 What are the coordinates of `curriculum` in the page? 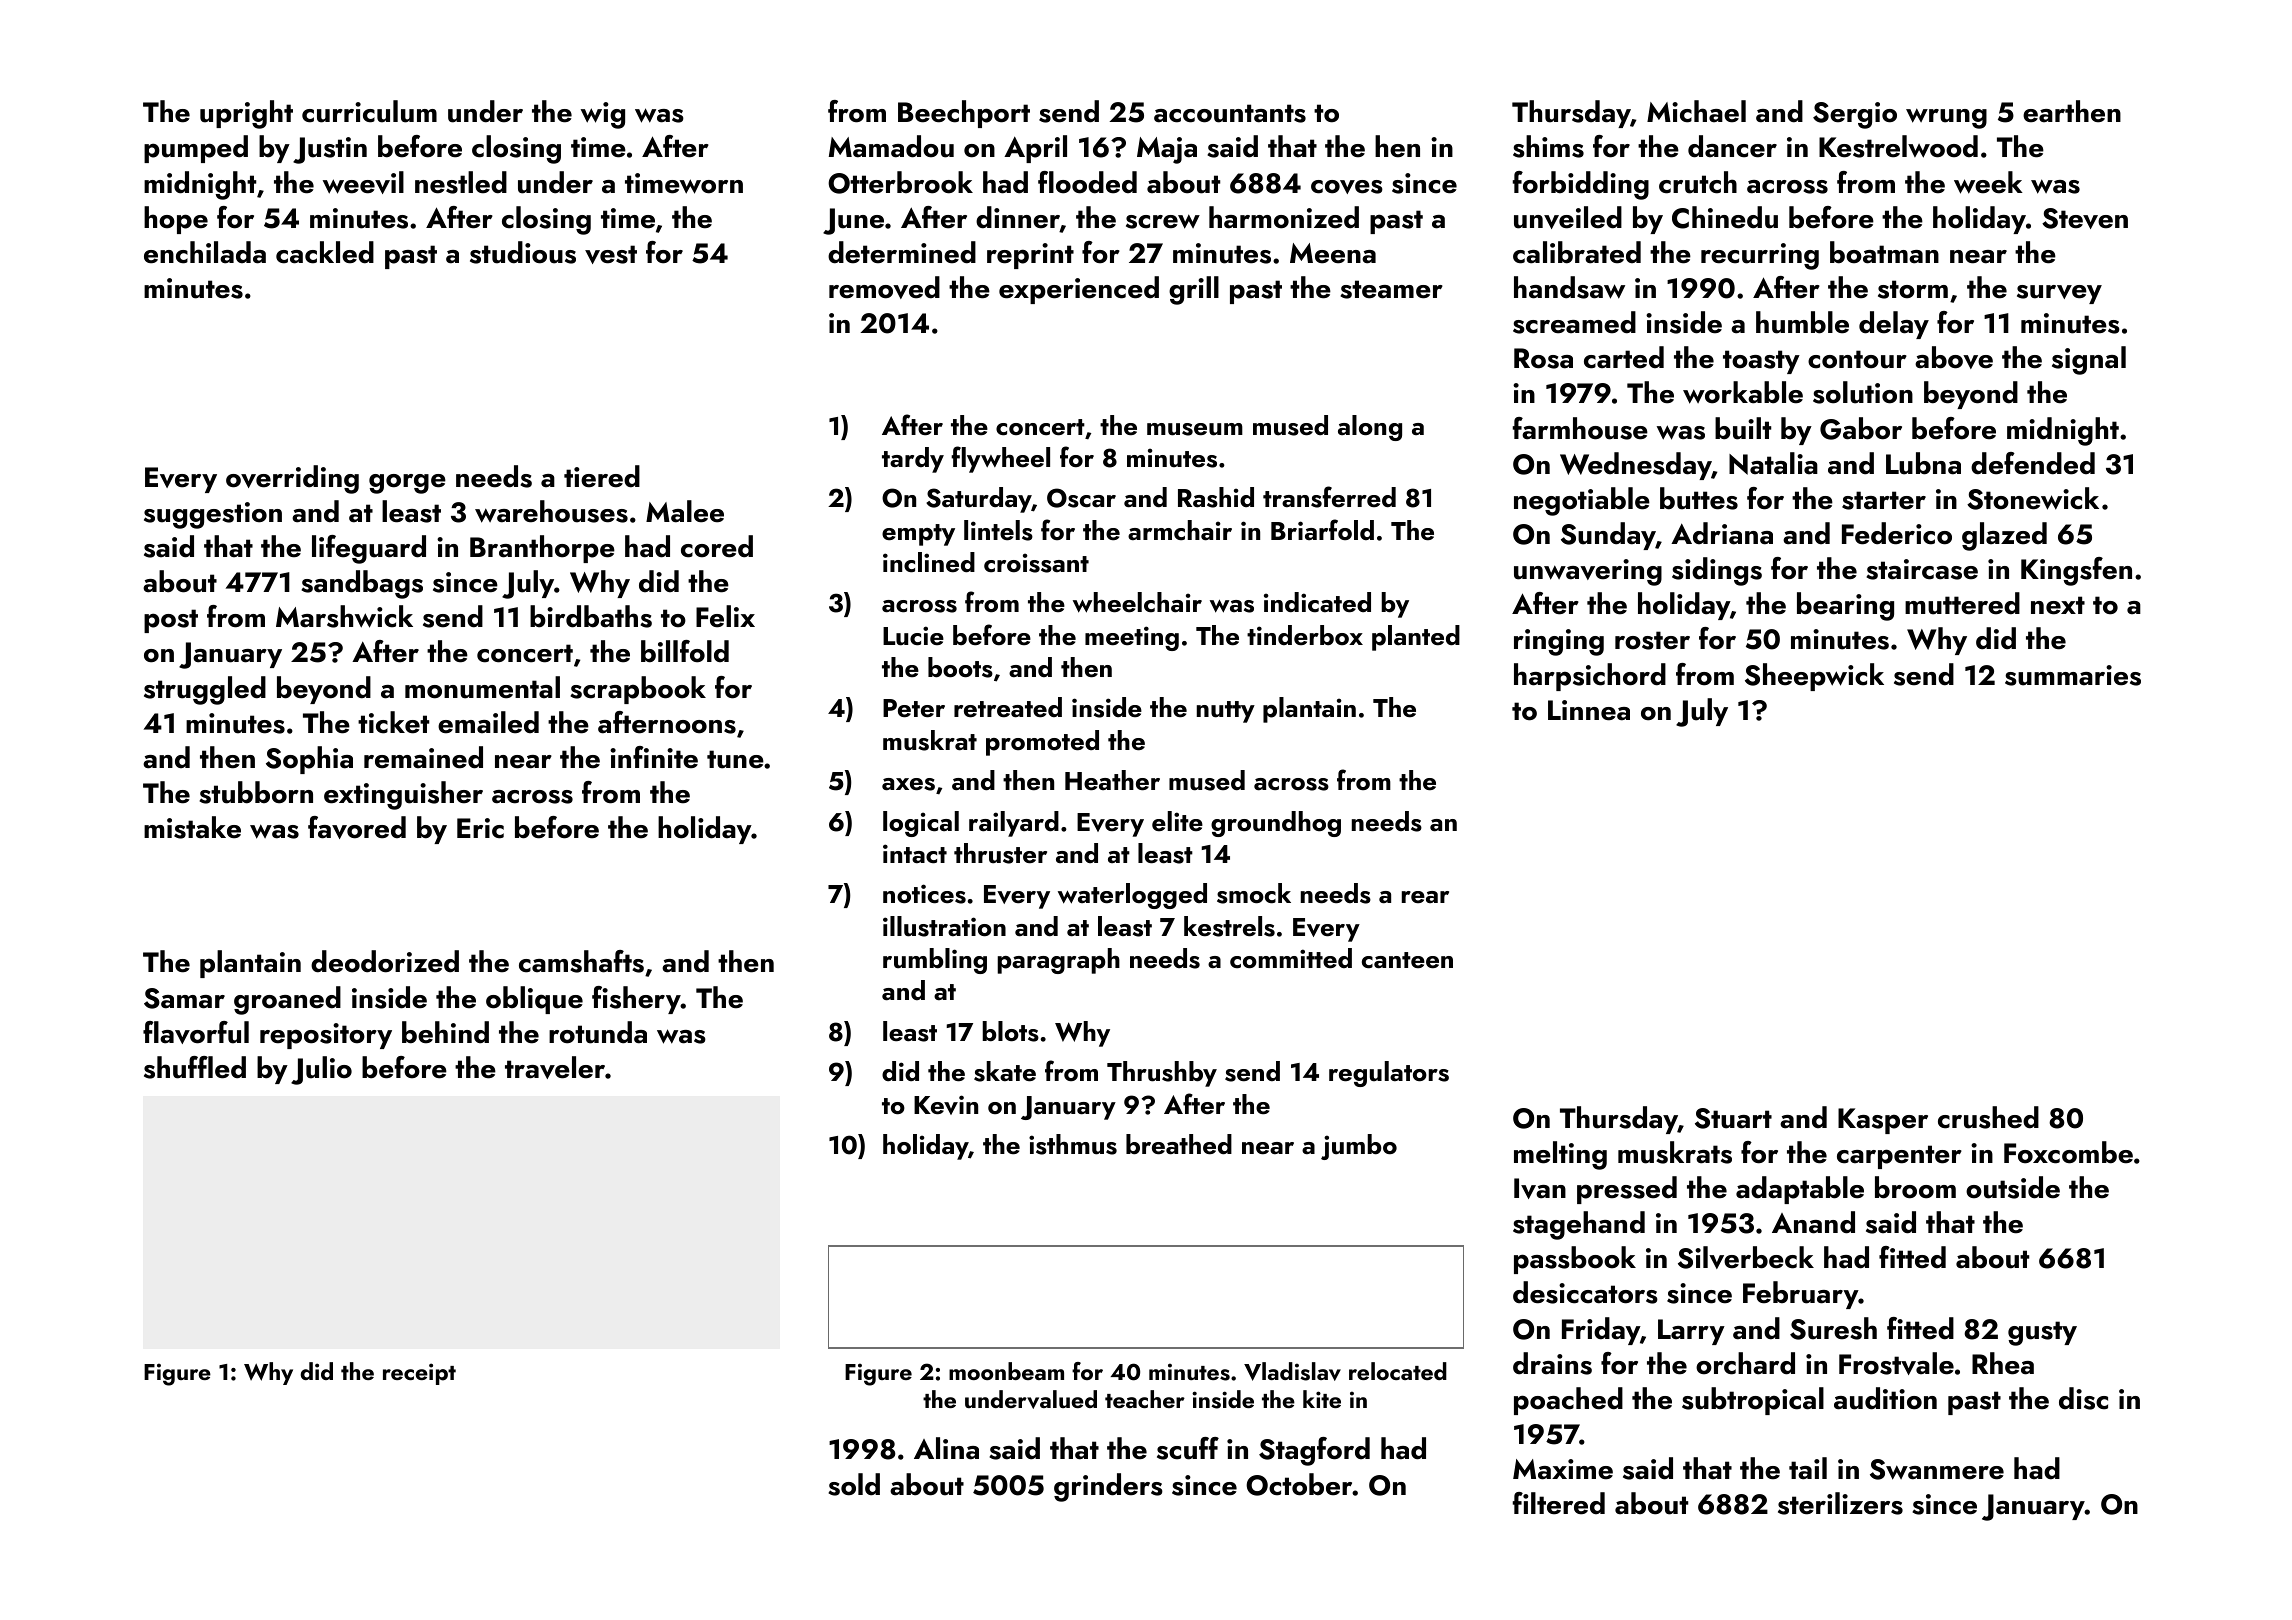 It's located at (369, 111).
